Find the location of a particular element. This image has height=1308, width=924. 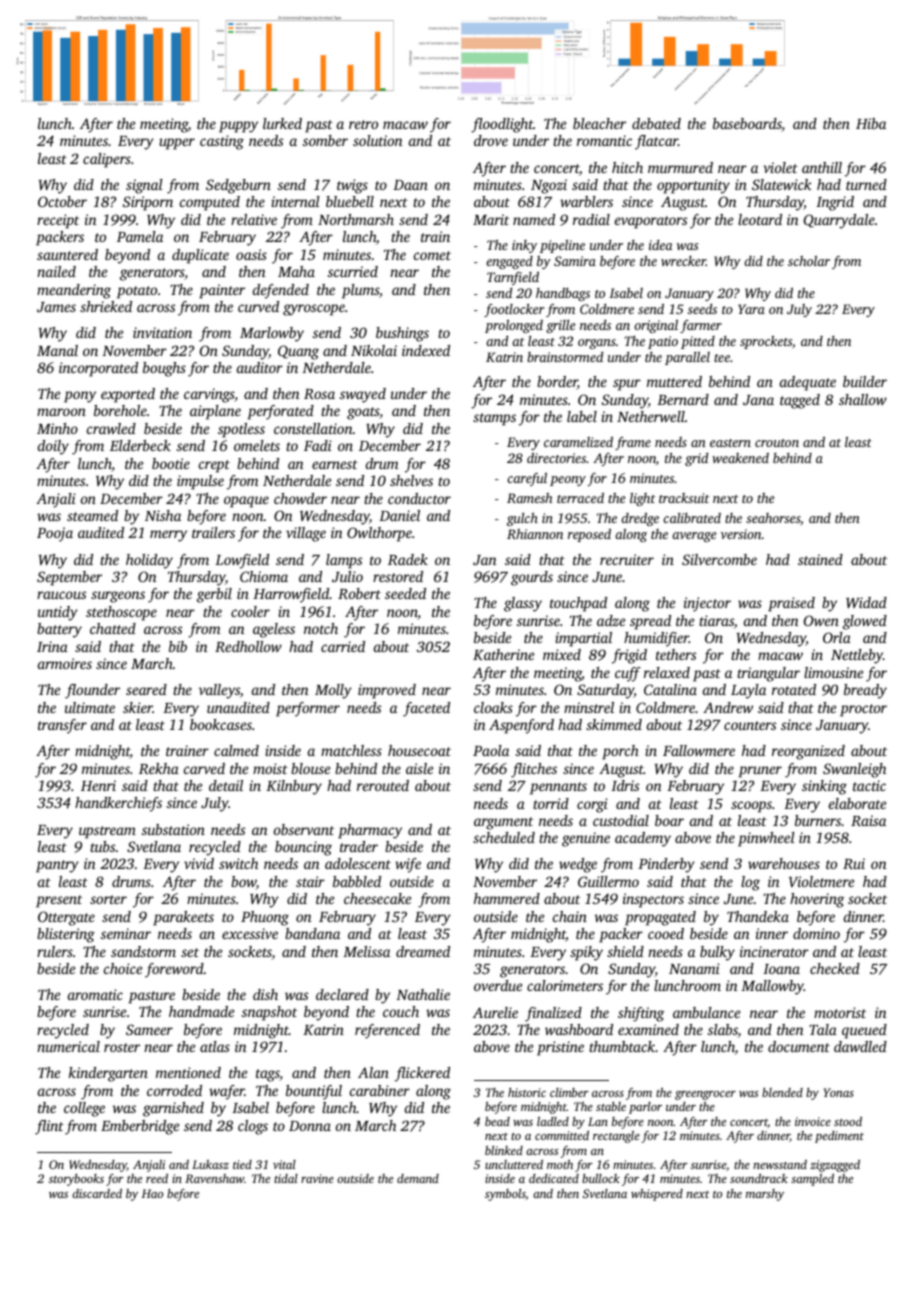

shallow is located at coordinates (863, 399).
